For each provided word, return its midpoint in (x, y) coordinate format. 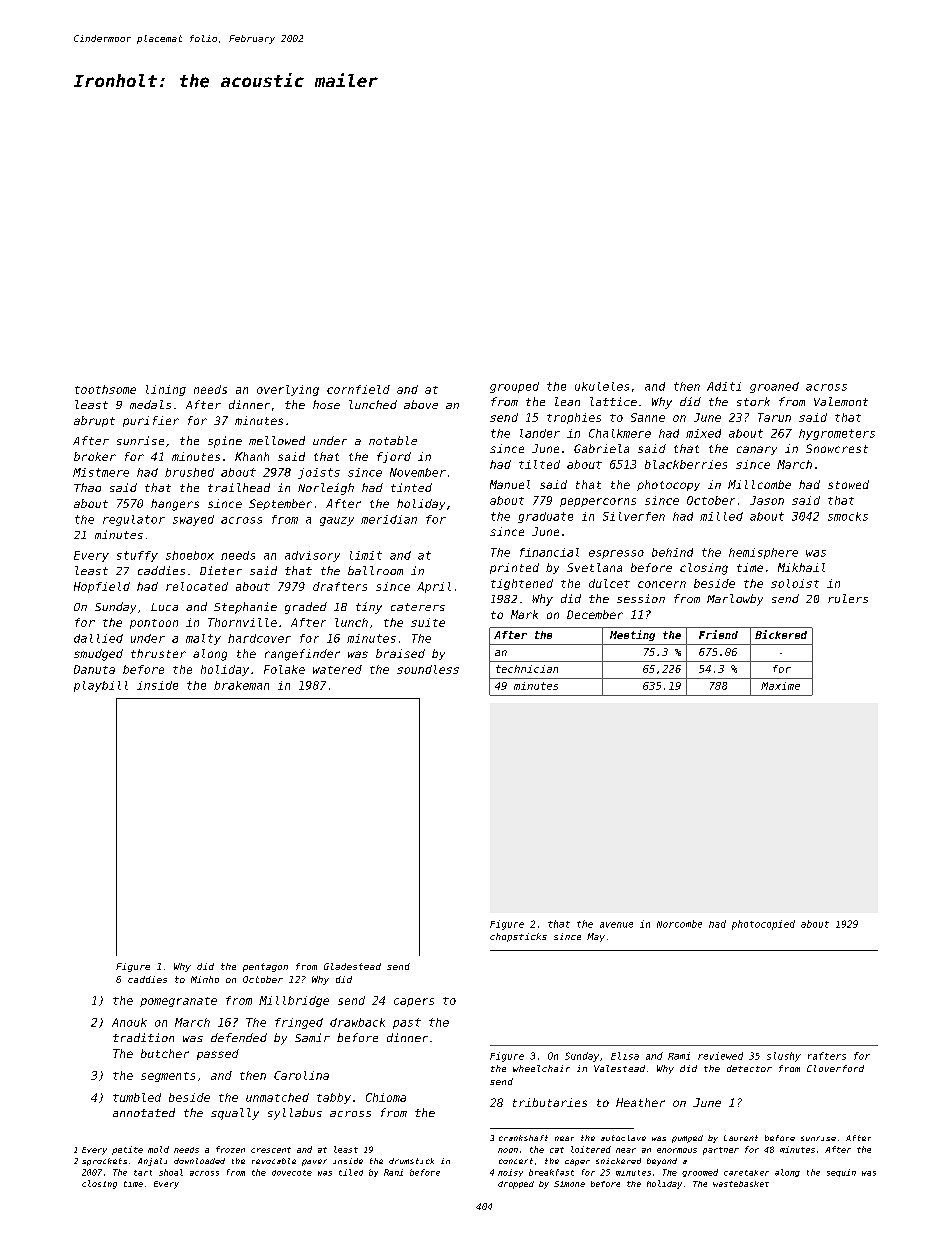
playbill (101, 686)
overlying (288, 390)
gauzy (337, 521)
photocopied (763, 925)
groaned (774, 387)
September (280, 504)
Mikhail (801, 567)
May (596, 937)
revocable (274, 1161)
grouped (514, 387)
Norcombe (679, 924)
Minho (205, 979)
